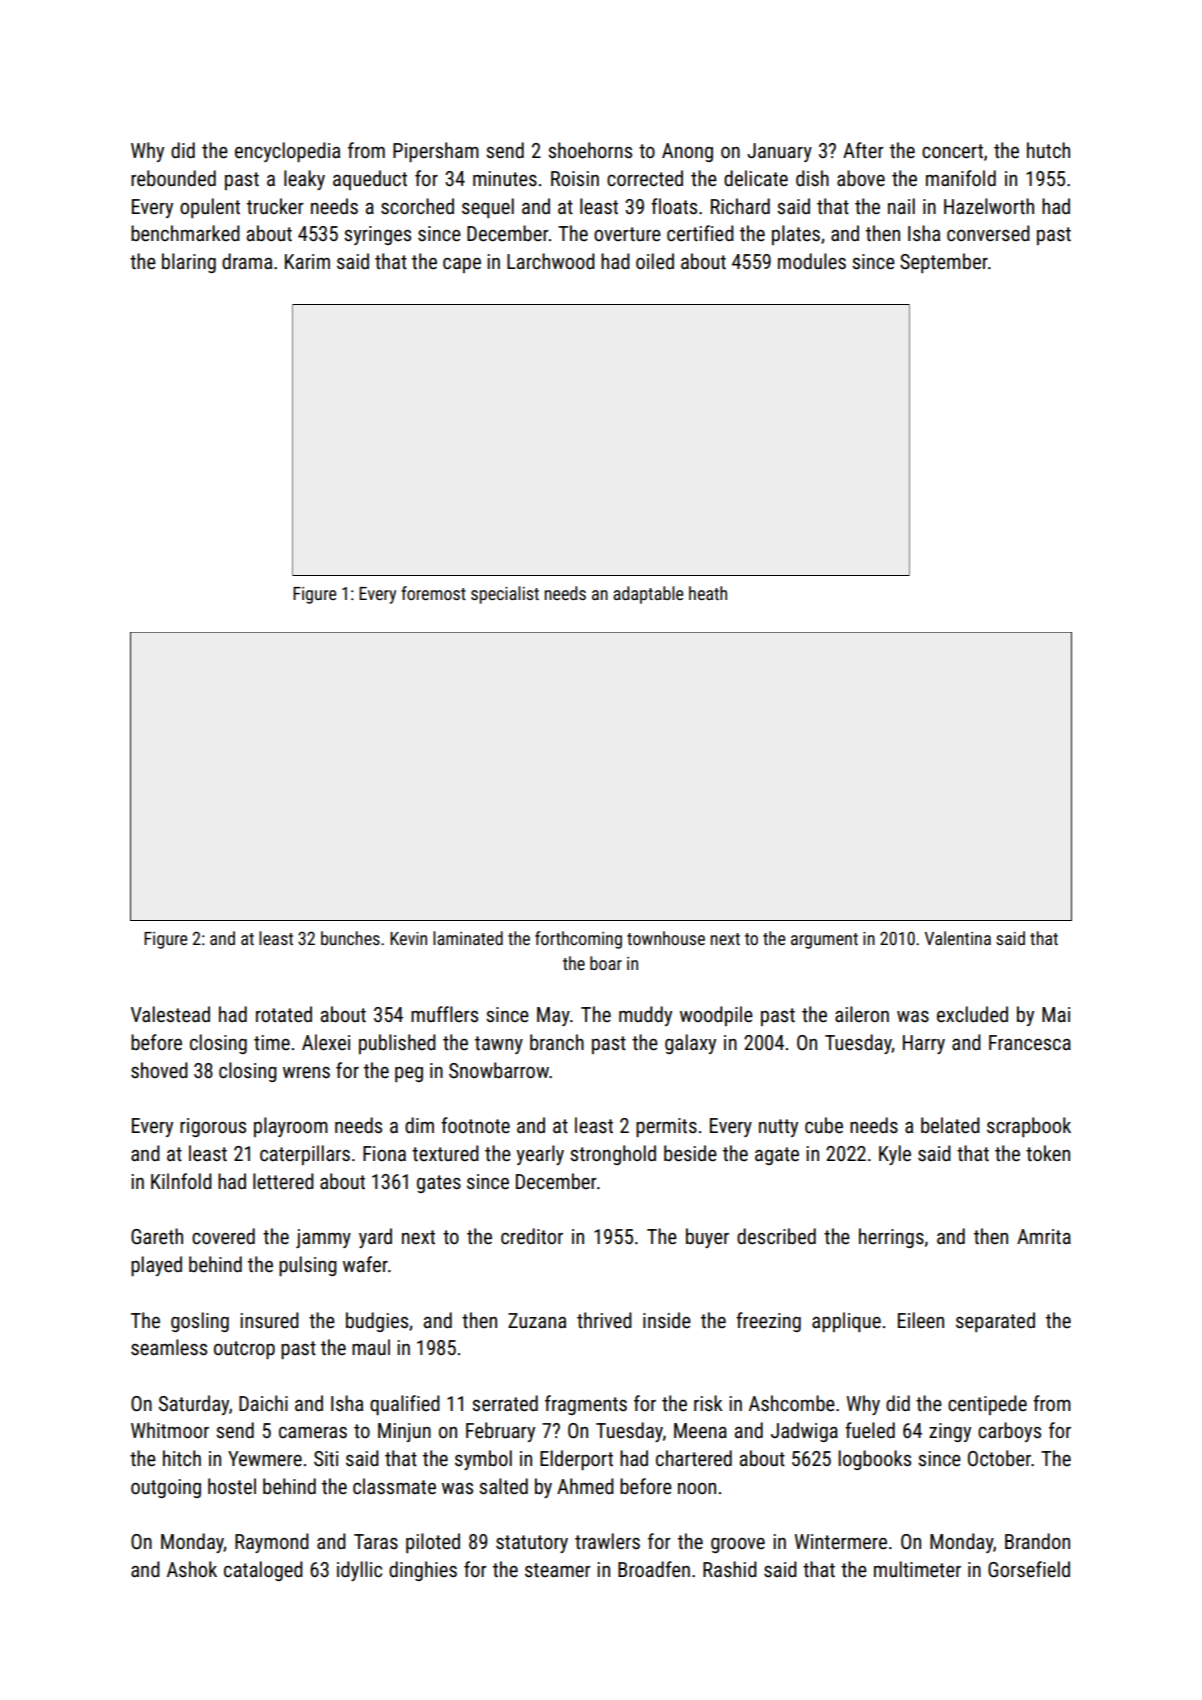  Describe the element at coordinates (505, 595) in the document. I see `specialist` at that location.
